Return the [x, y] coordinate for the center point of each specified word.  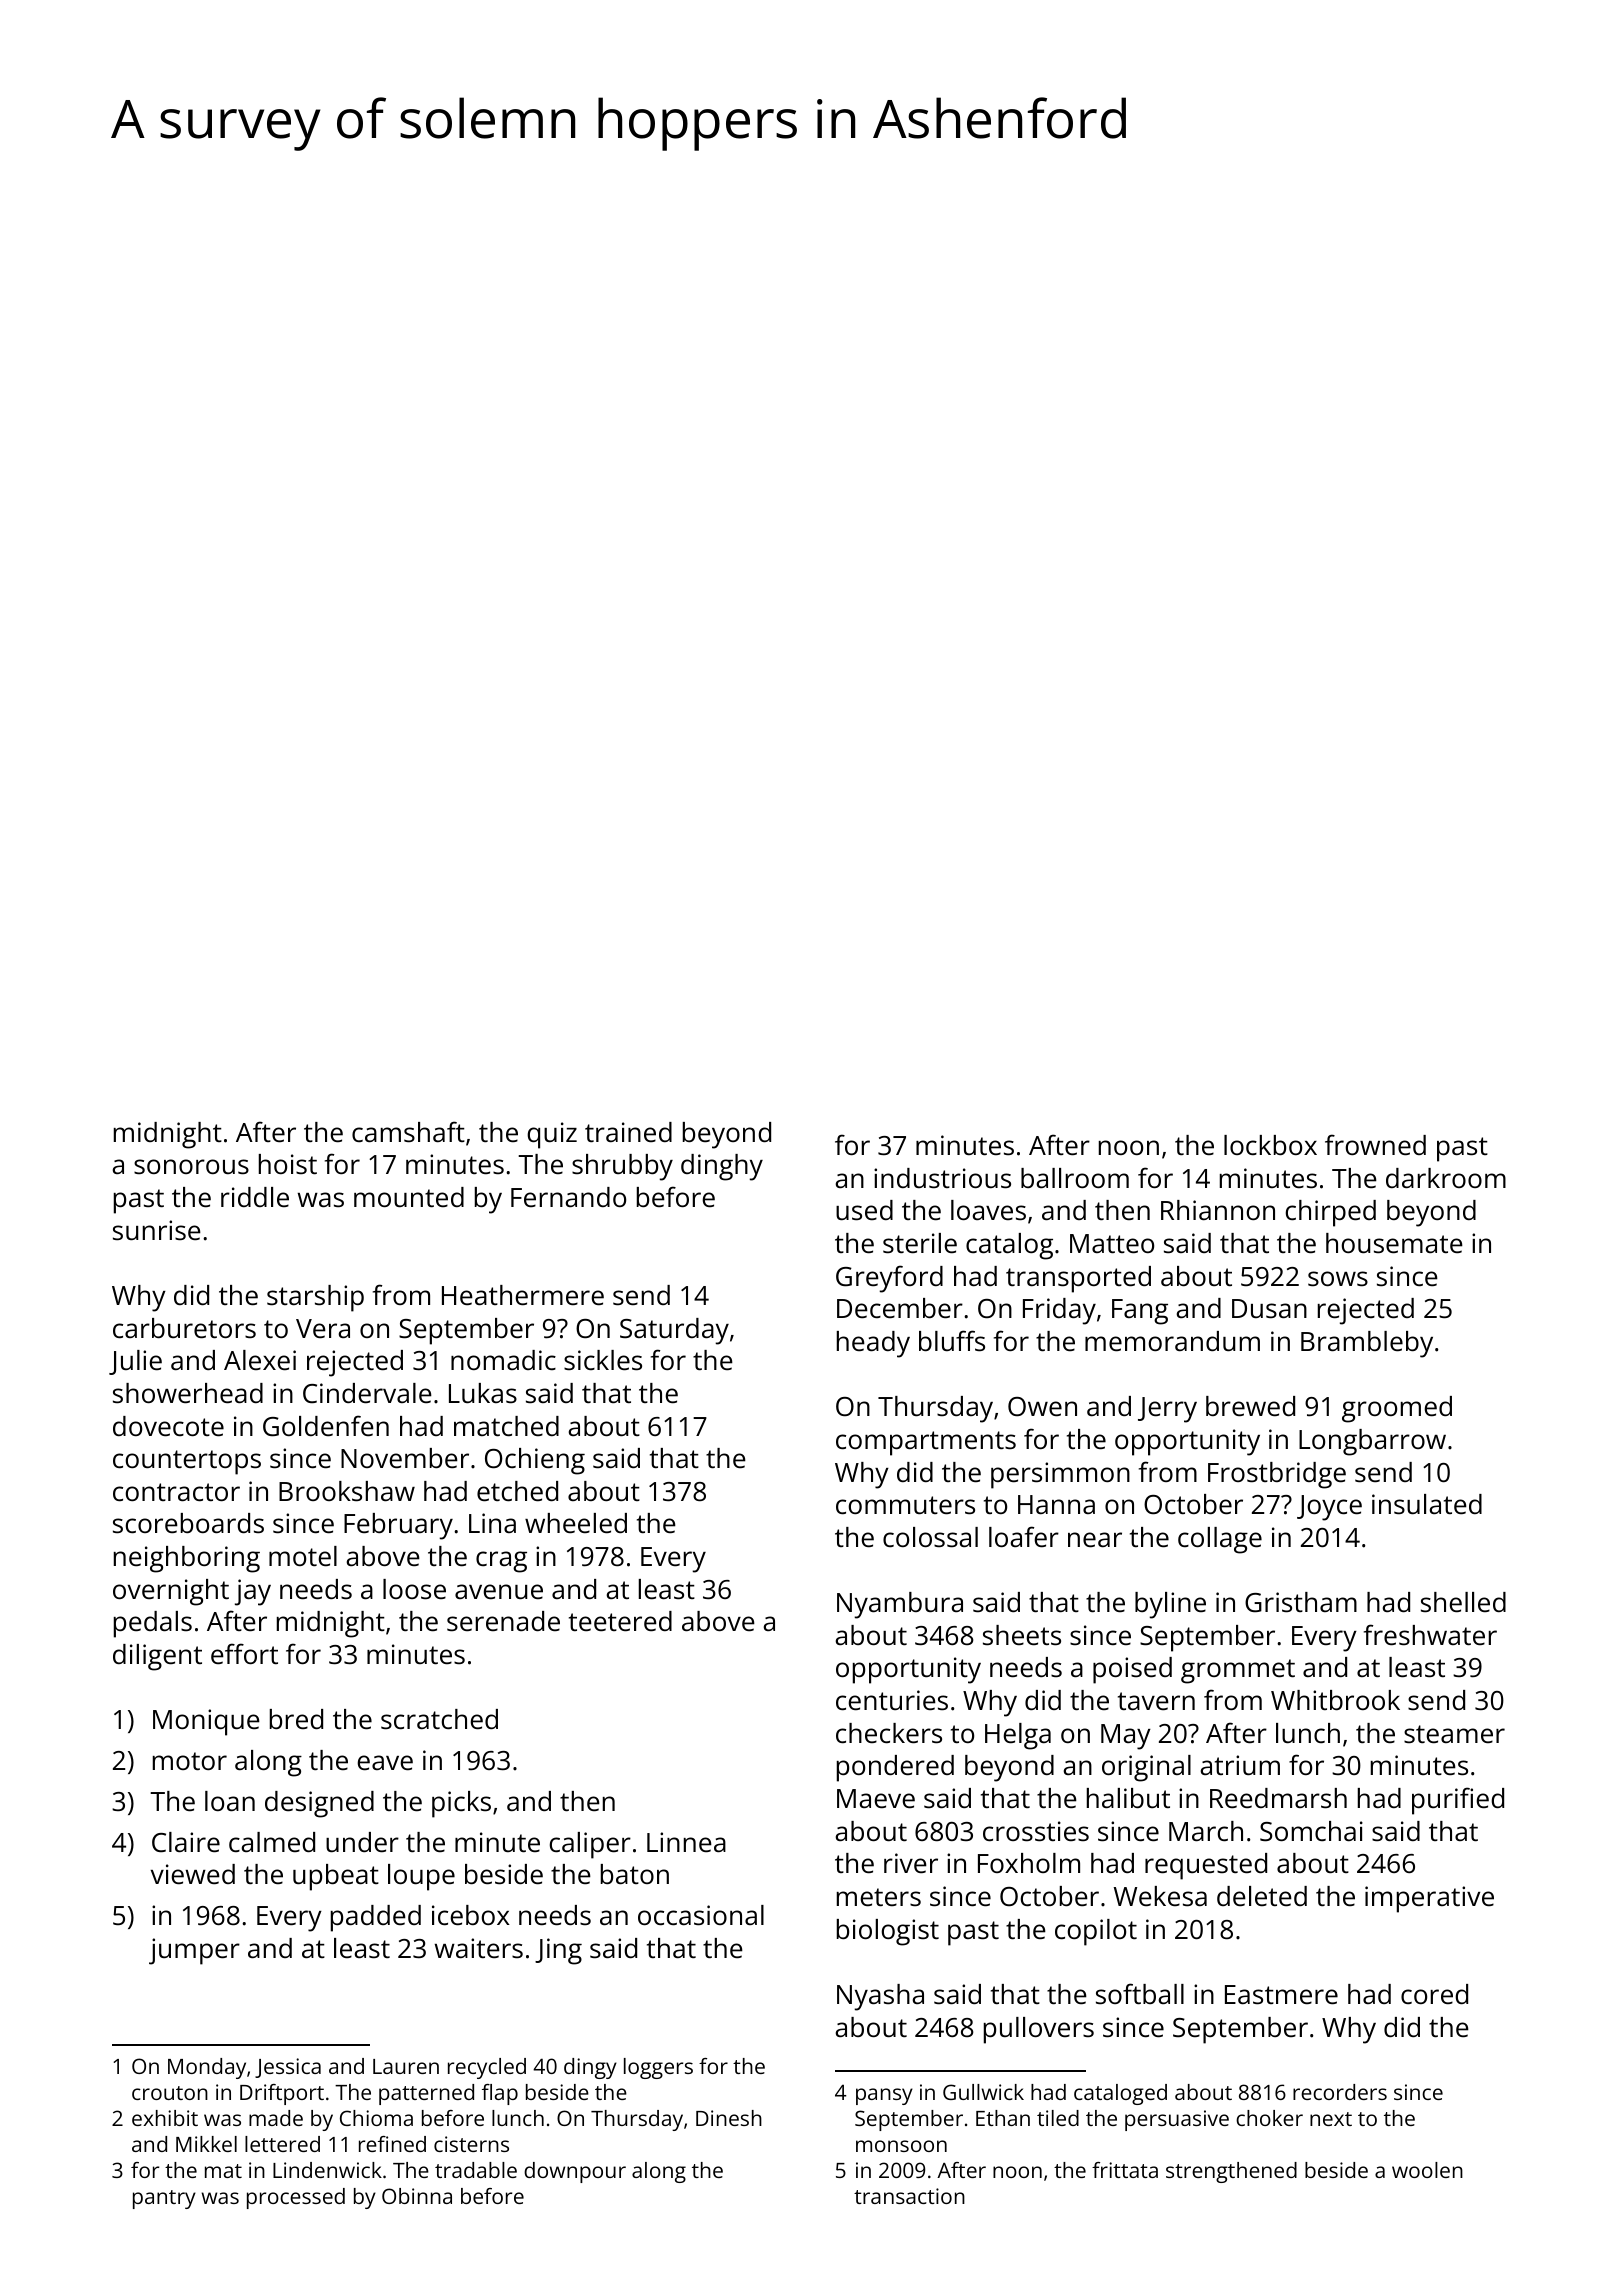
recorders [1340, 2092]
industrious [942, 1178]
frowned [1375, 1145]
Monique [206, 1722]
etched [517, 1491]
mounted [409, 1197]
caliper [590, 1845]
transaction [909, 2196]
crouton [170, 2093]
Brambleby [1367, 1344]
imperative [1429, 1899]
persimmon [1060, 1475]
